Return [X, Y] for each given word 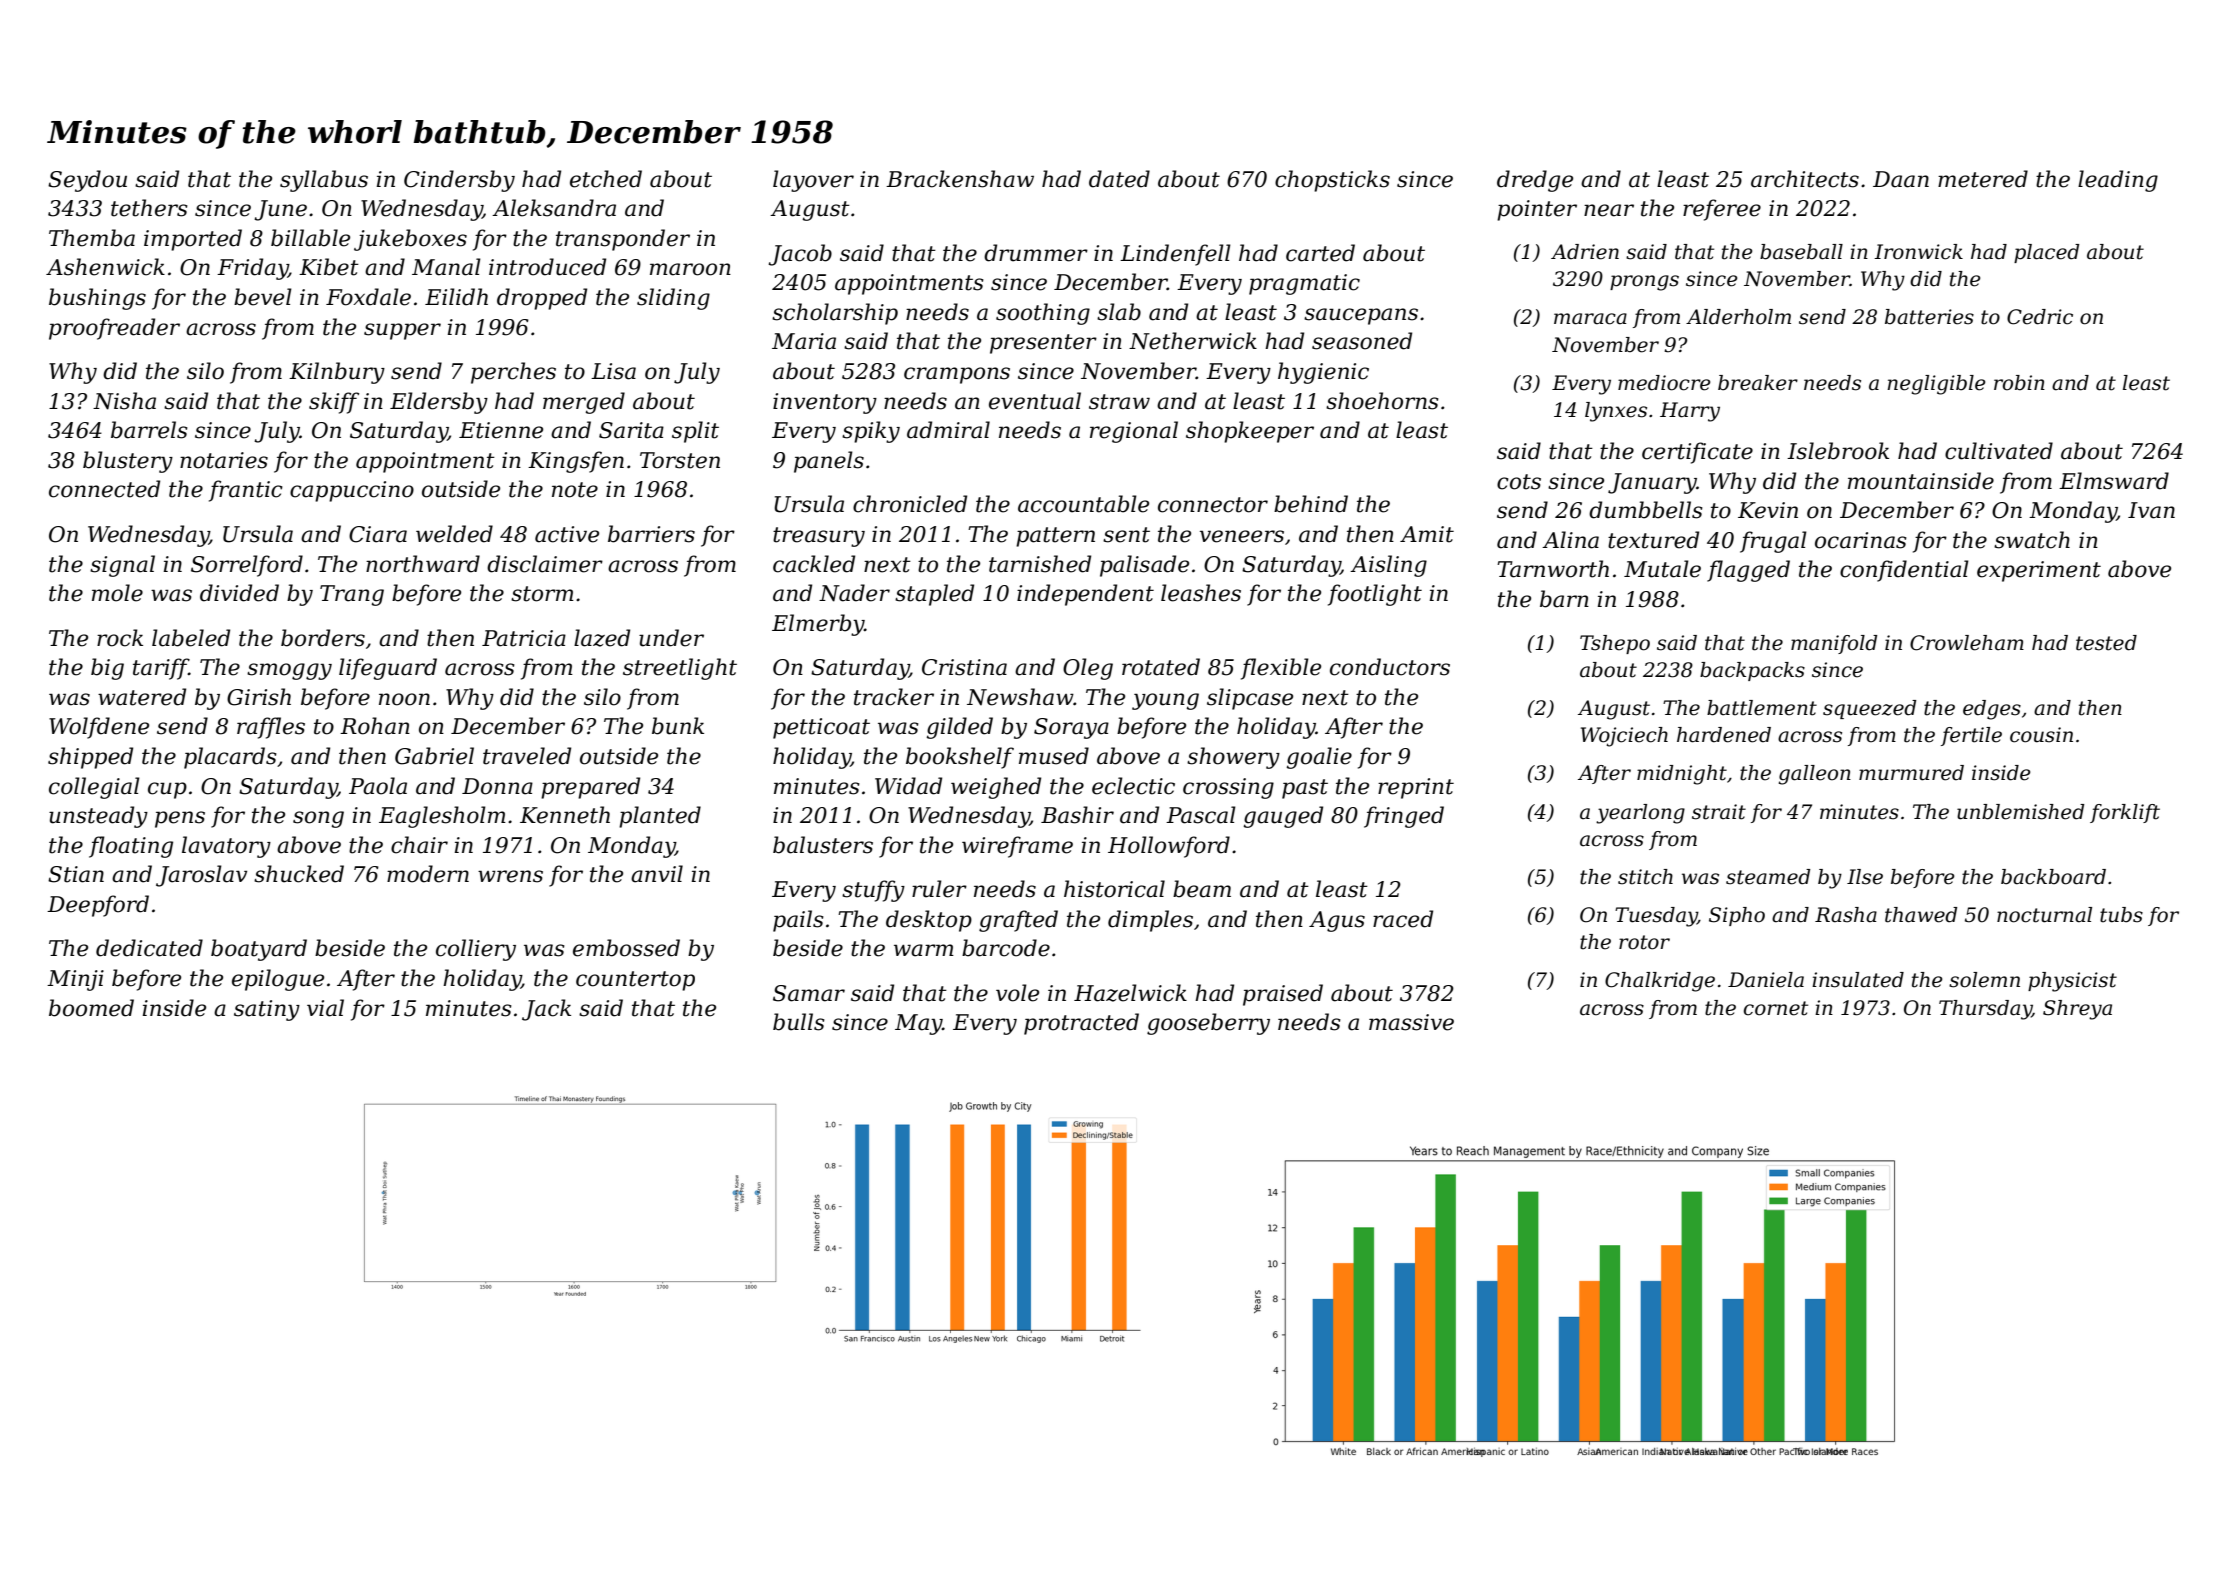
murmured [1911, 773]
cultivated [1999, 451]
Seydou [87, 181]
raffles [271, 728]
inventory [825, 403]
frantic [246, 491]
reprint [1416, 788]
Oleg [1088, 669]
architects [1805, 179]
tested [2106, 643]
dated [1119, 179]
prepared [590, 788]
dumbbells [1646, 510]
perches [513, 373]
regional [1134, 432]
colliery [476, 950]
